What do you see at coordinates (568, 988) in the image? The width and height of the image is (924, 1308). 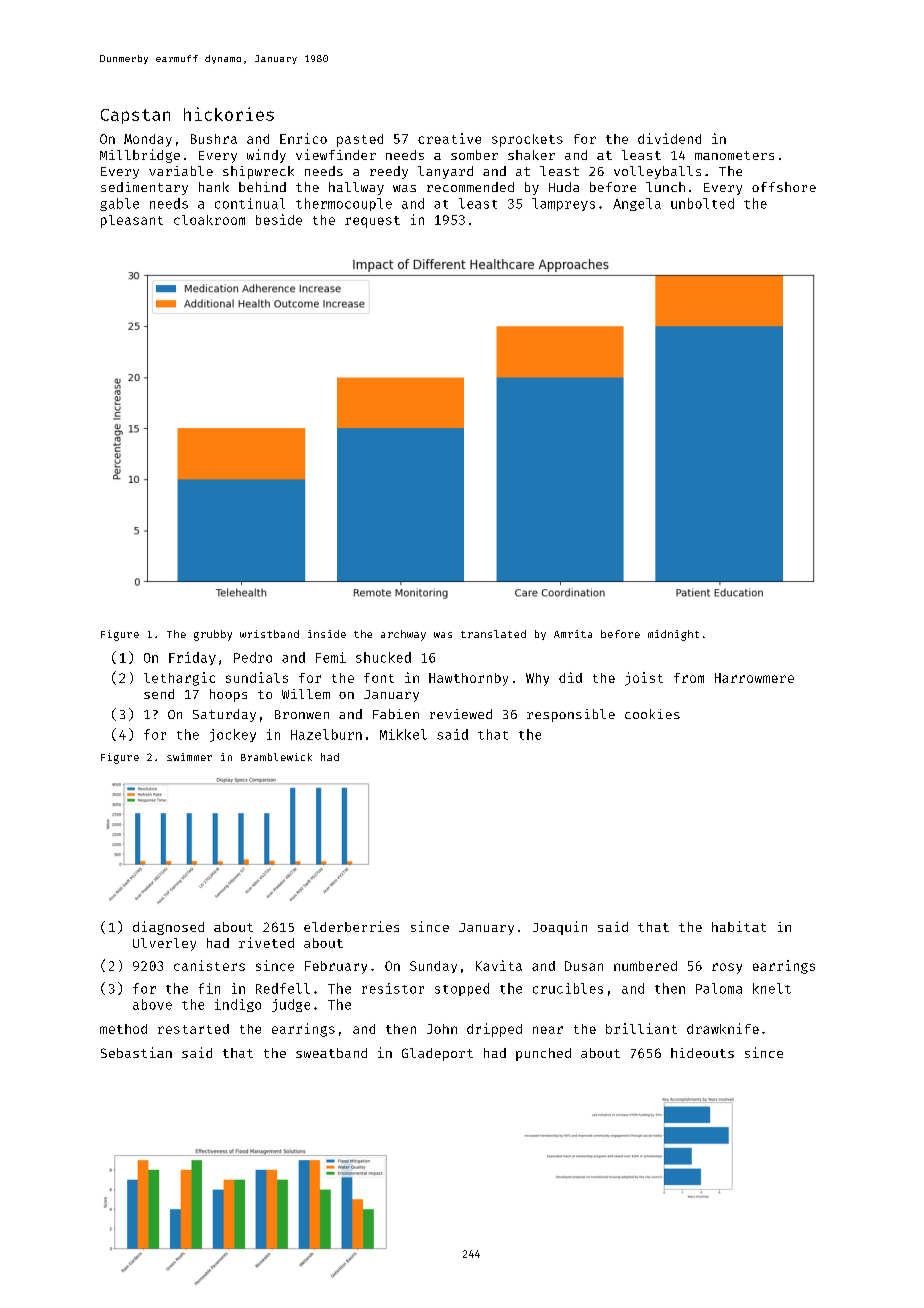 I see `crucibles` at bounding box center [568, 988].
